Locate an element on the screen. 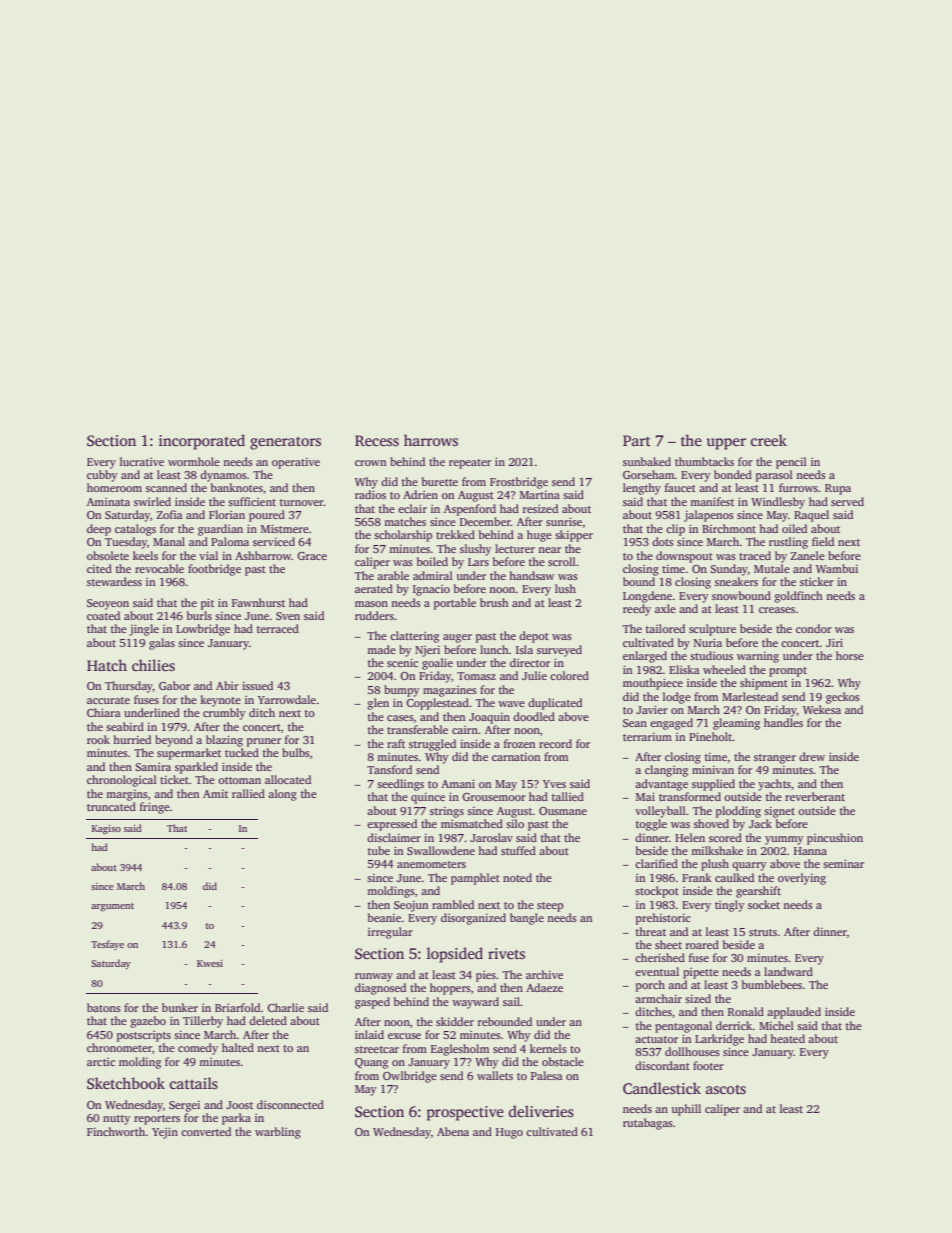 Image resolution: width=952 pixels, height=1233 pixels. irregular is located at coordinates (390, 933).
